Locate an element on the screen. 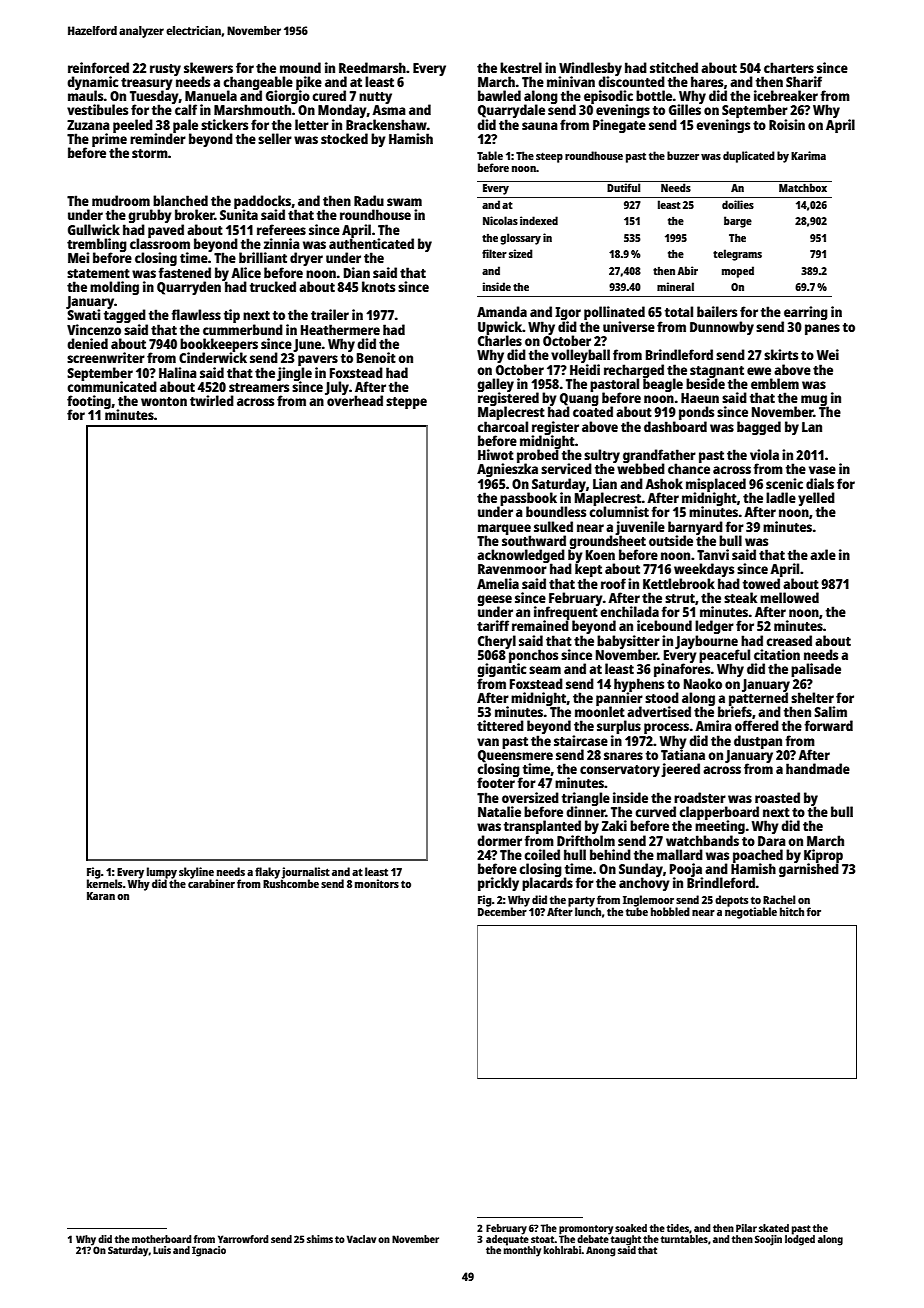  motherboard is located at coordinates (161, 1239).
